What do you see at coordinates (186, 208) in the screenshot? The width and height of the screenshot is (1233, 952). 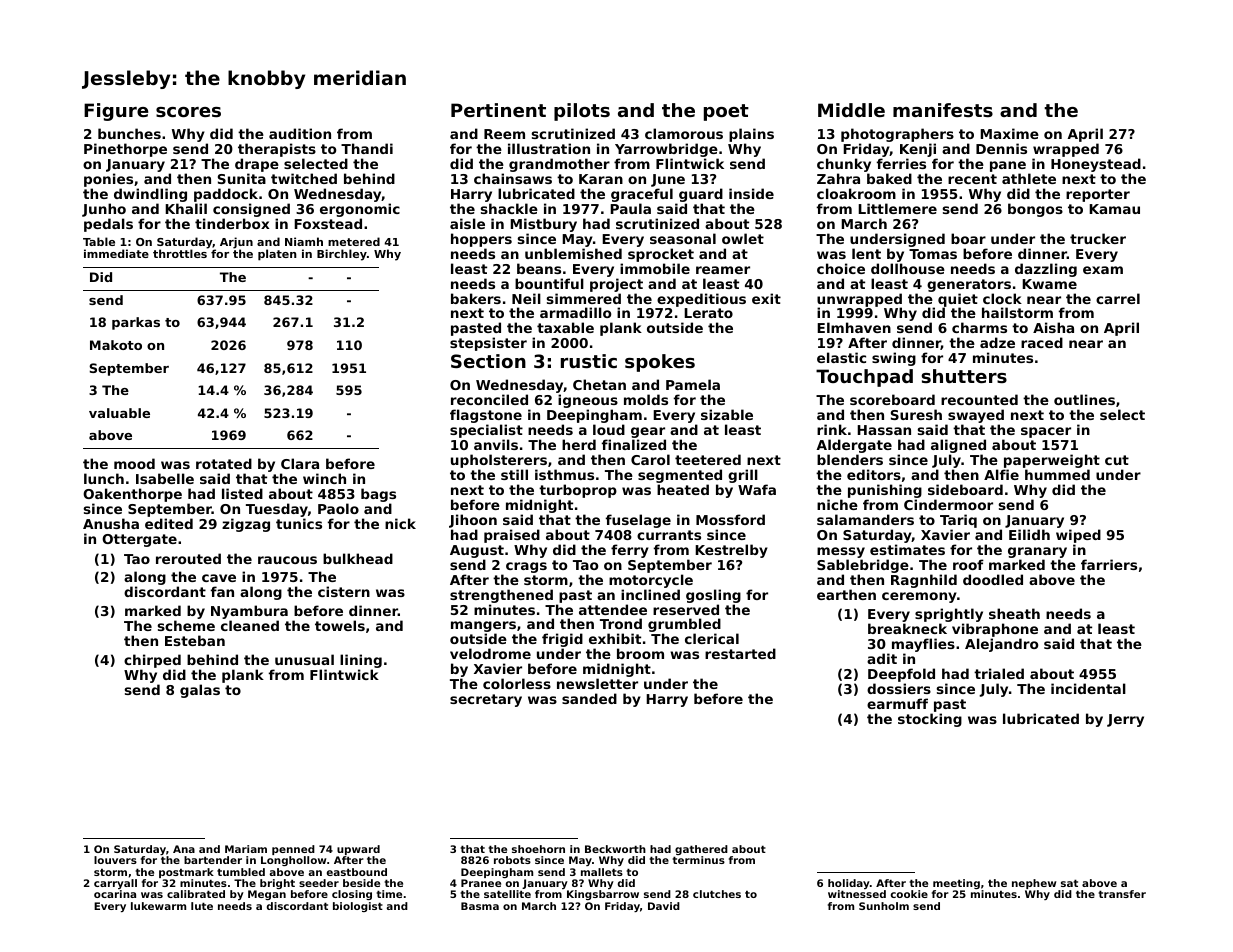 I see `Khalil` at bounding box center [186, 208].
